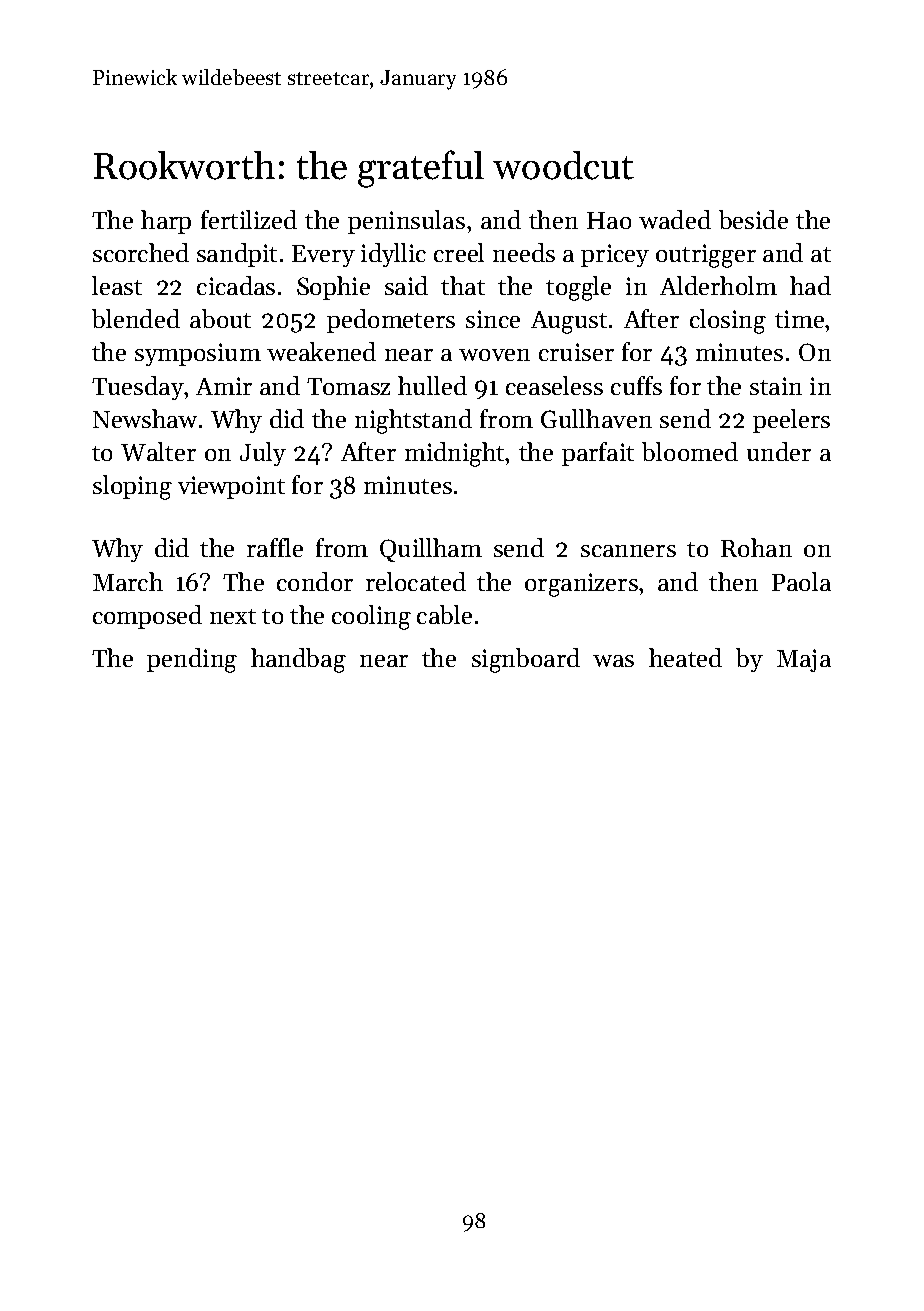 The width and height of the document is (924, 1311). Describe the element at coordinates (132, 487) in the document. I see `sloping` at that location.
